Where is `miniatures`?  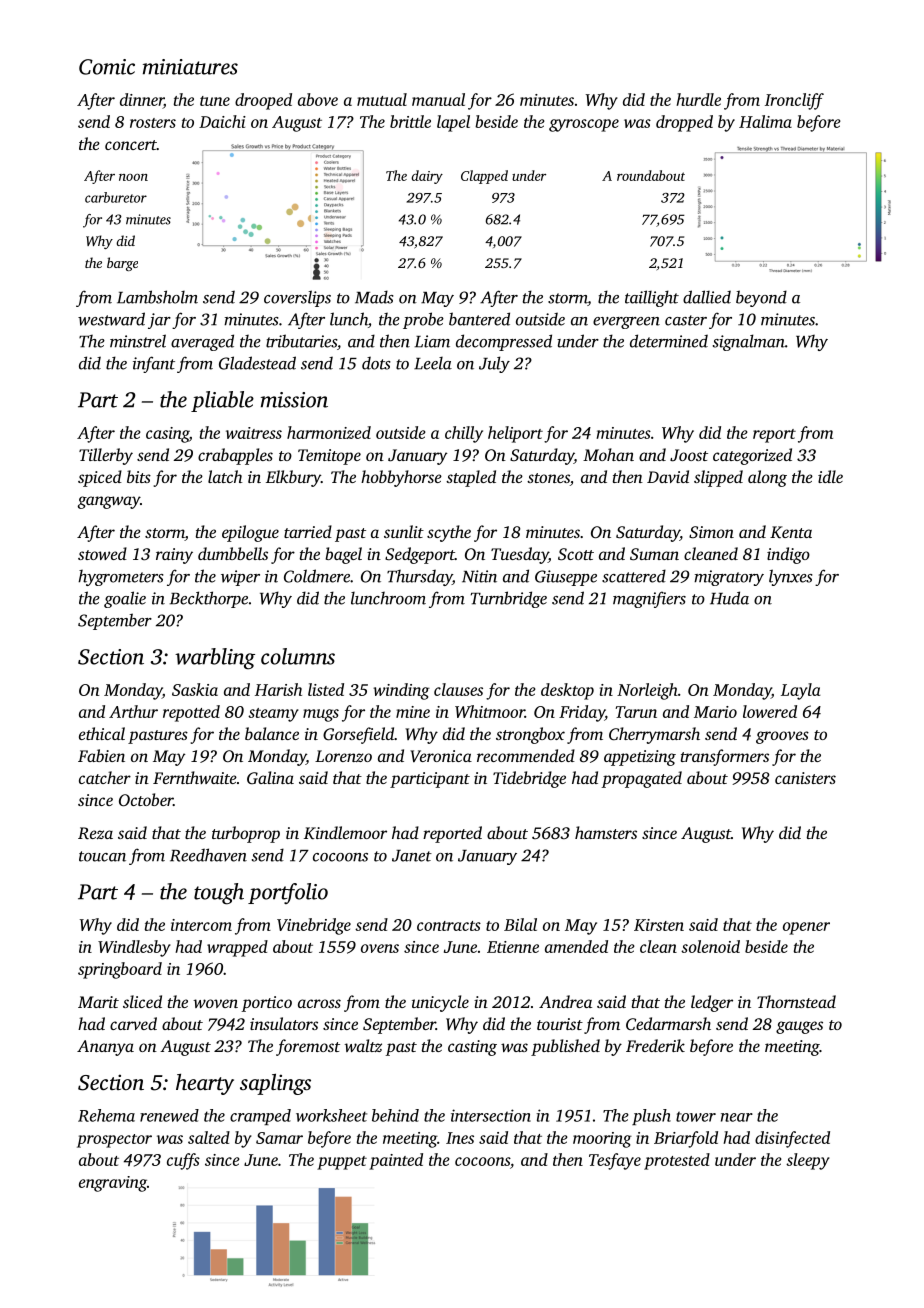
miniatures is located at coordinates (190, 67).
